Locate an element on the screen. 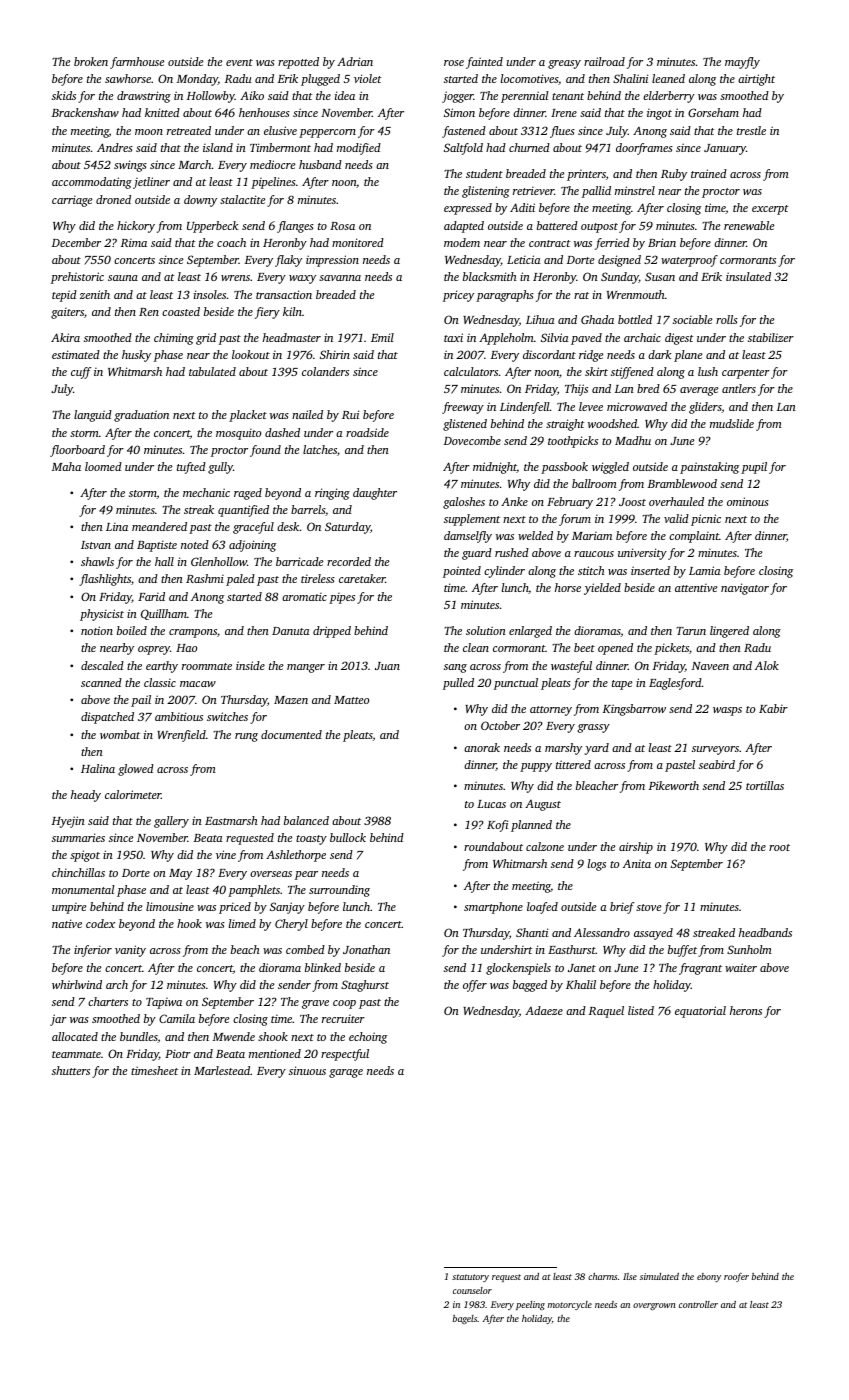 The height and width of the screenshot is (1400, 849). midnight is located at coordinates (495, 468).
